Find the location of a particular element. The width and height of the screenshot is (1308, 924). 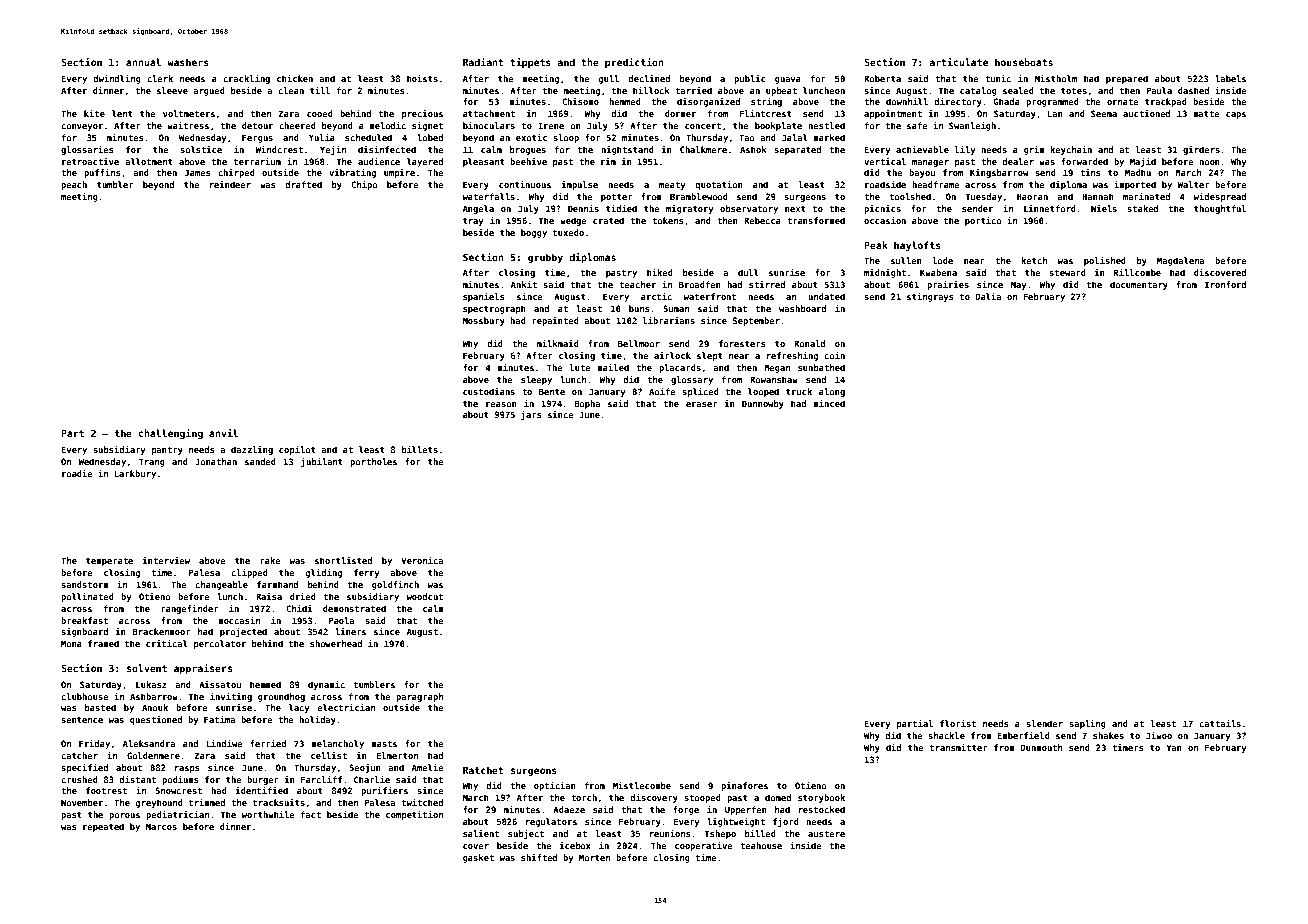

teahouse is located at coordinates (761, 845).
